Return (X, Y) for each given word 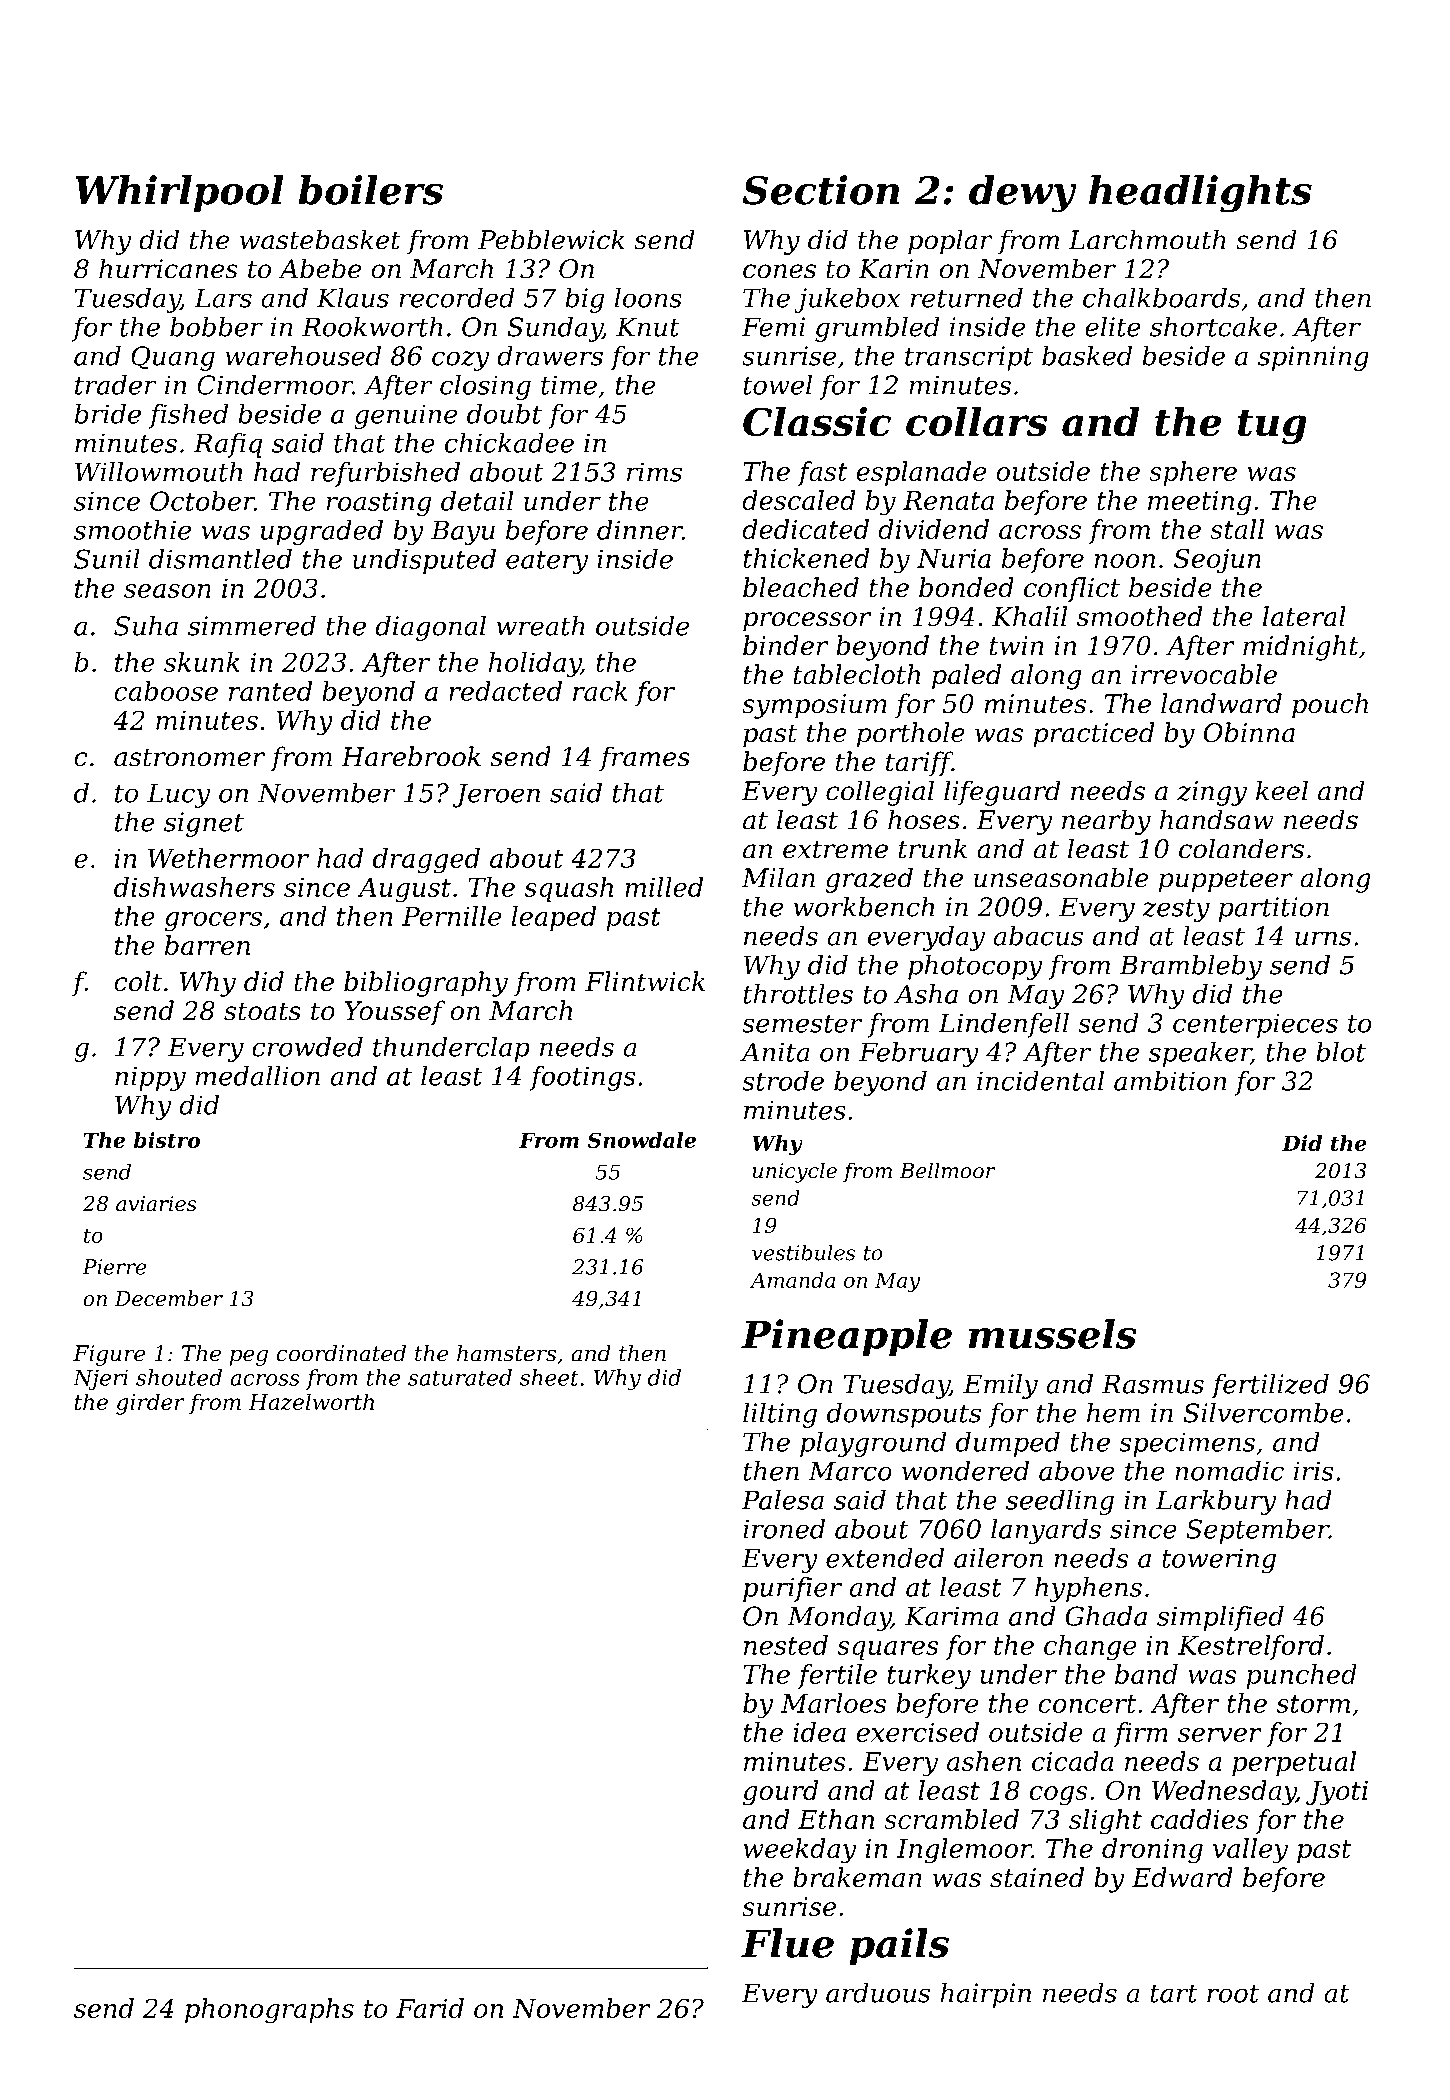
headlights (1200, 194)
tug (1272, 427)
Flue (787, 1943)
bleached (801, 587)
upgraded (322, 532)
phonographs (269, 2011)
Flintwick (645, 981)
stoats (262, 1011)
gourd (780, 1793)
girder (150, 1404)
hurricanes (168, 268)
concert (1087, 1704)
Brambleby (1191, 967)
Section (820, 190)
